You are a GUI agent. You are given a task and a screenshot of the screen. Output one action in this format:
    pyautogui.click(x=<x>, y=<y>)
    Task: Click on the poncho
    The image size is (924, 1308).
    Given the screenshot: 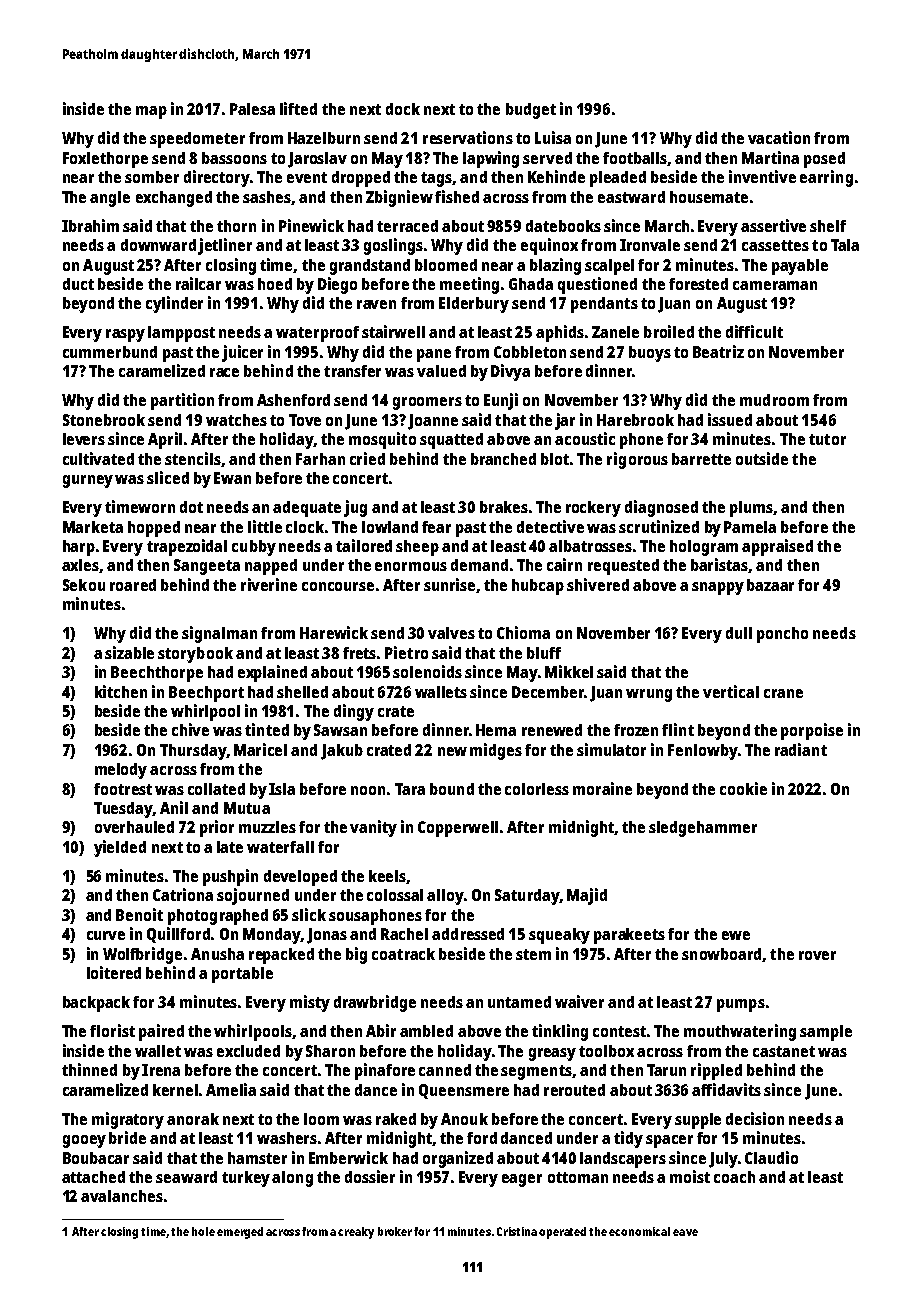 What is the action you would take?
    pyautogui.click(x=782, y=635)
